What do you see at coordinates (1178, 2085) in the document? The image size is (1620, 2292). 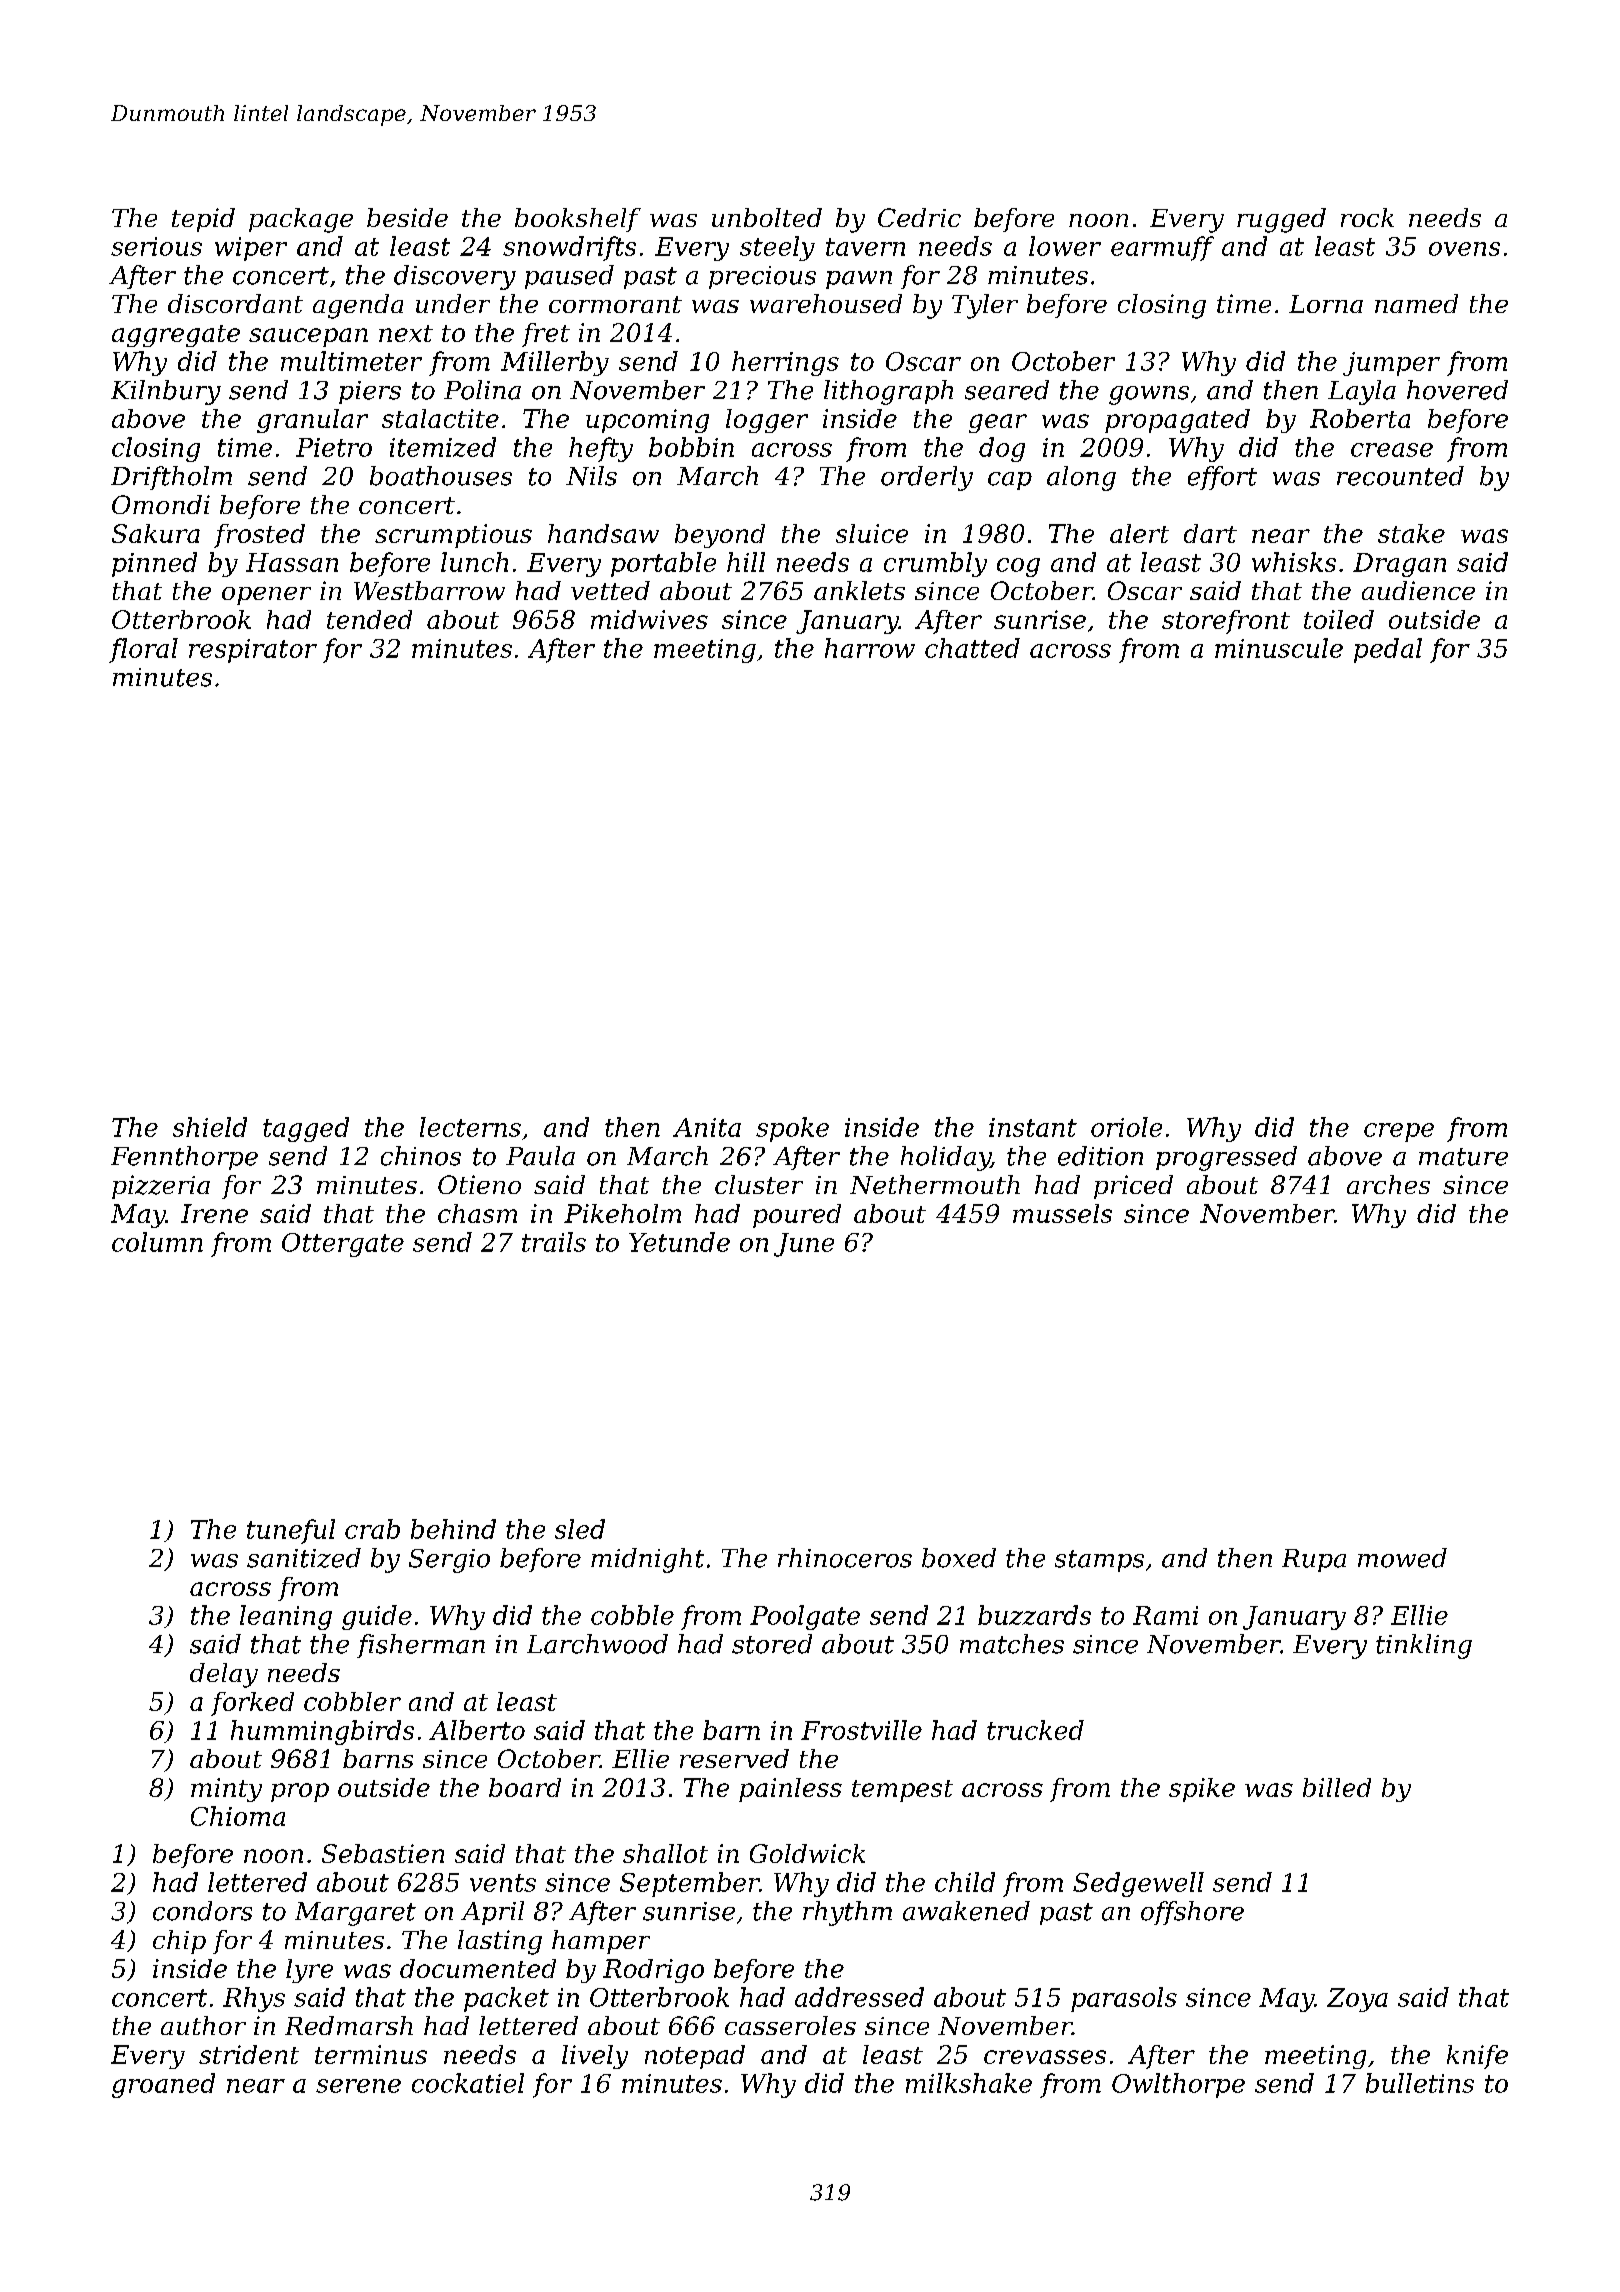 I see `Owlthorpe` at bounding box center [1178, 2085].
